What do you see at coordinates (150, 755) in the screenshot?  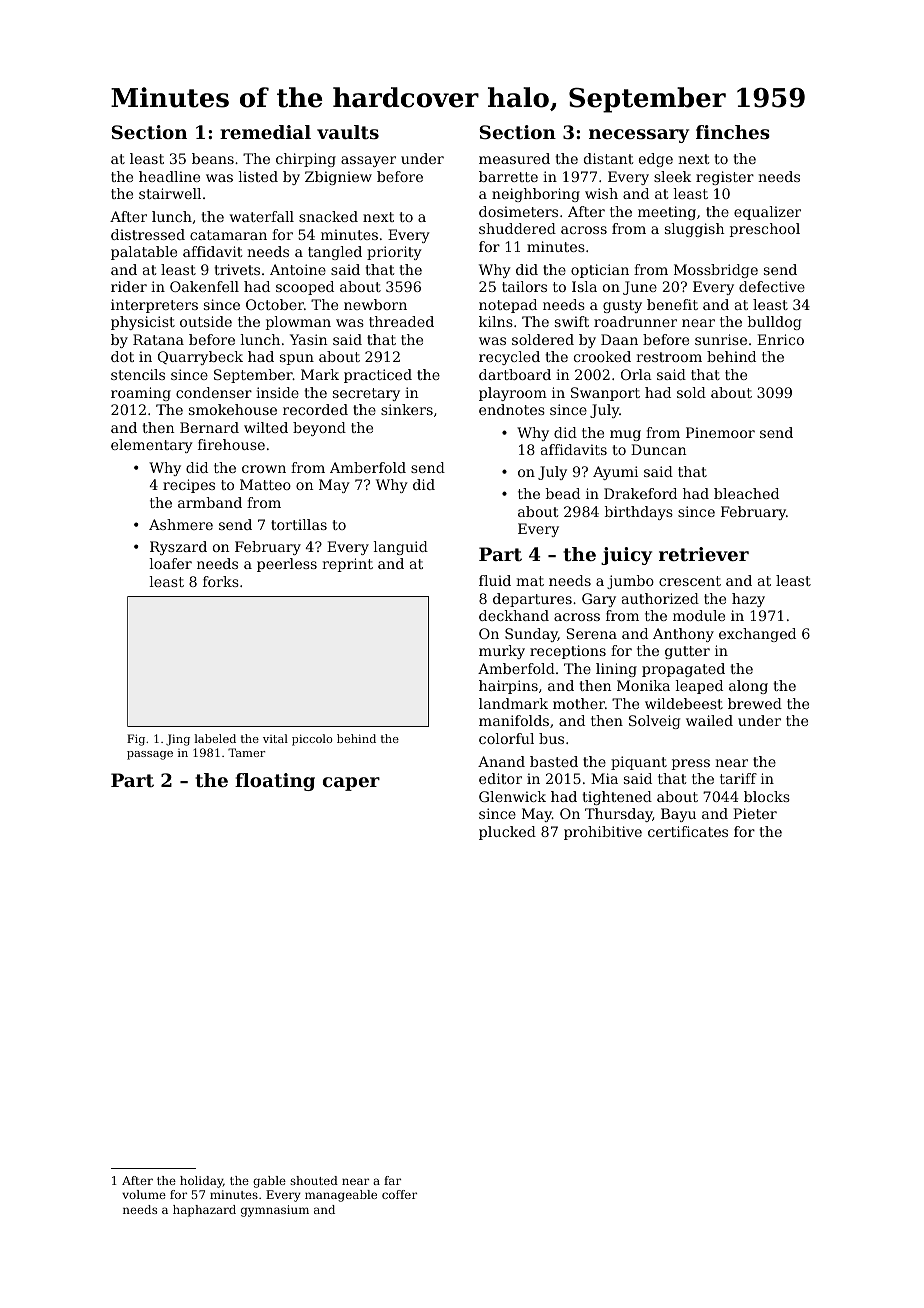 I see `passage` at bounding box center [150, 755].
